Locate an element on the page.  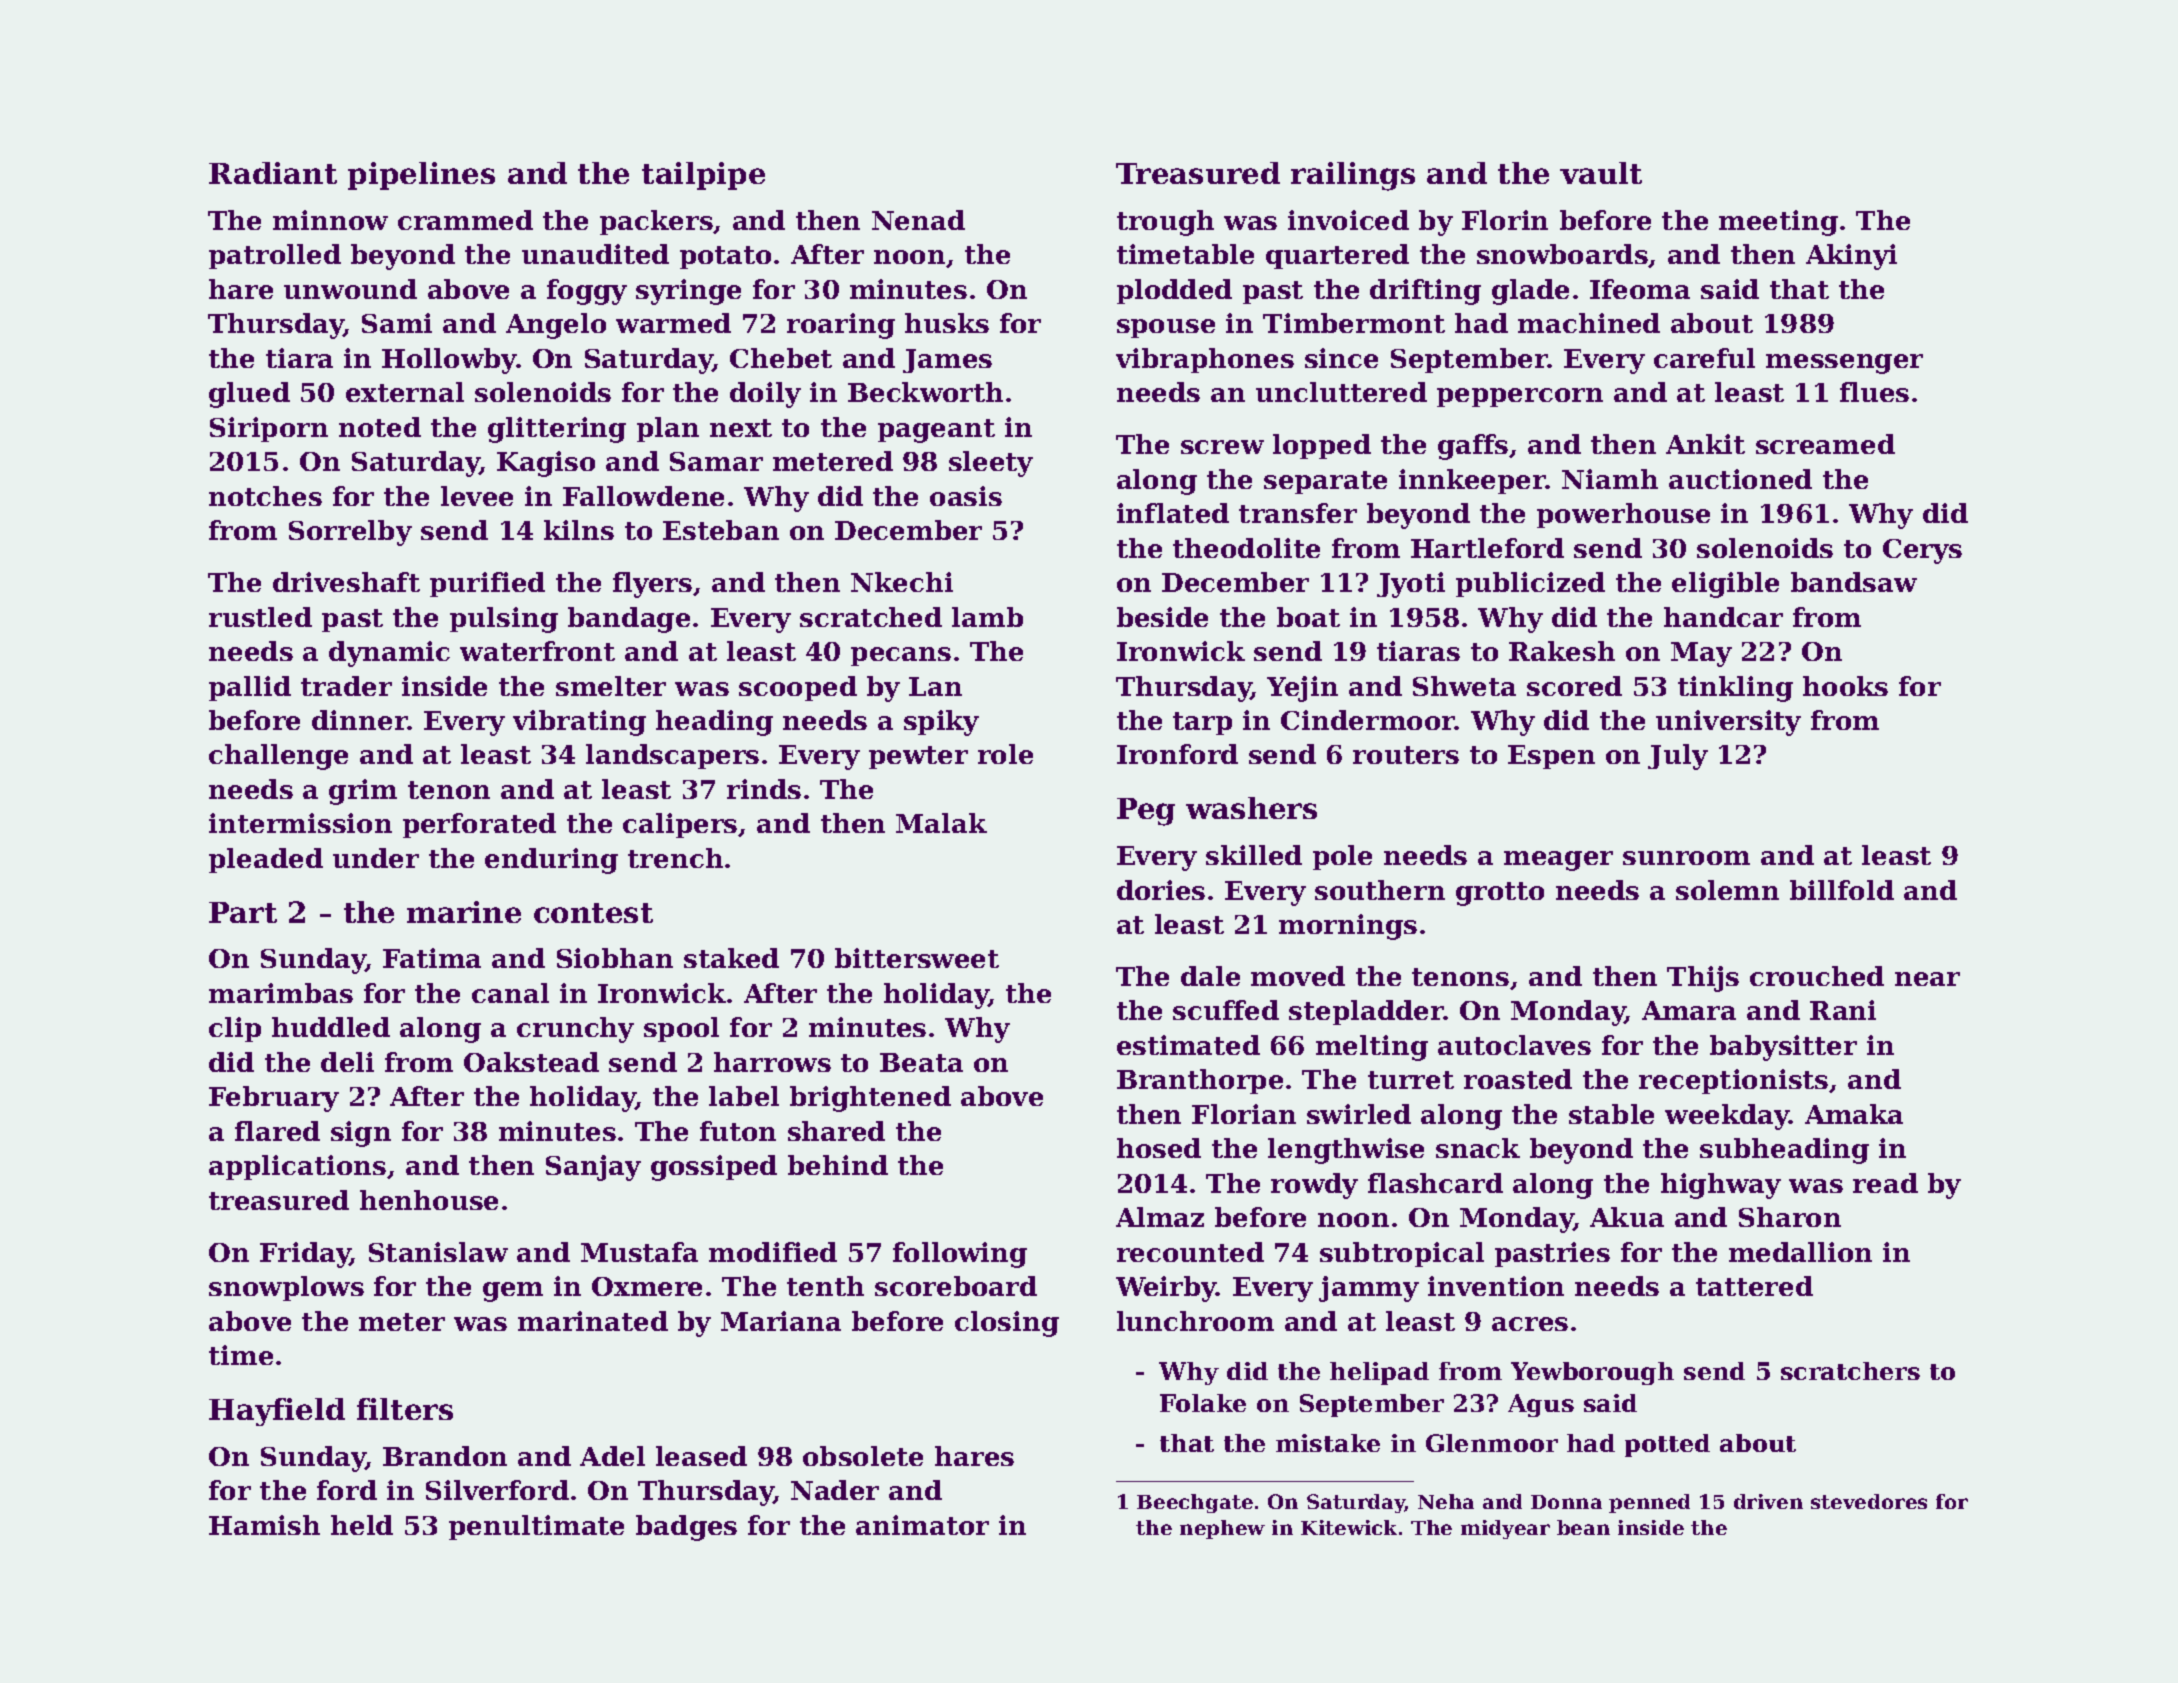
vault is located at coordinates (1601, 173).
